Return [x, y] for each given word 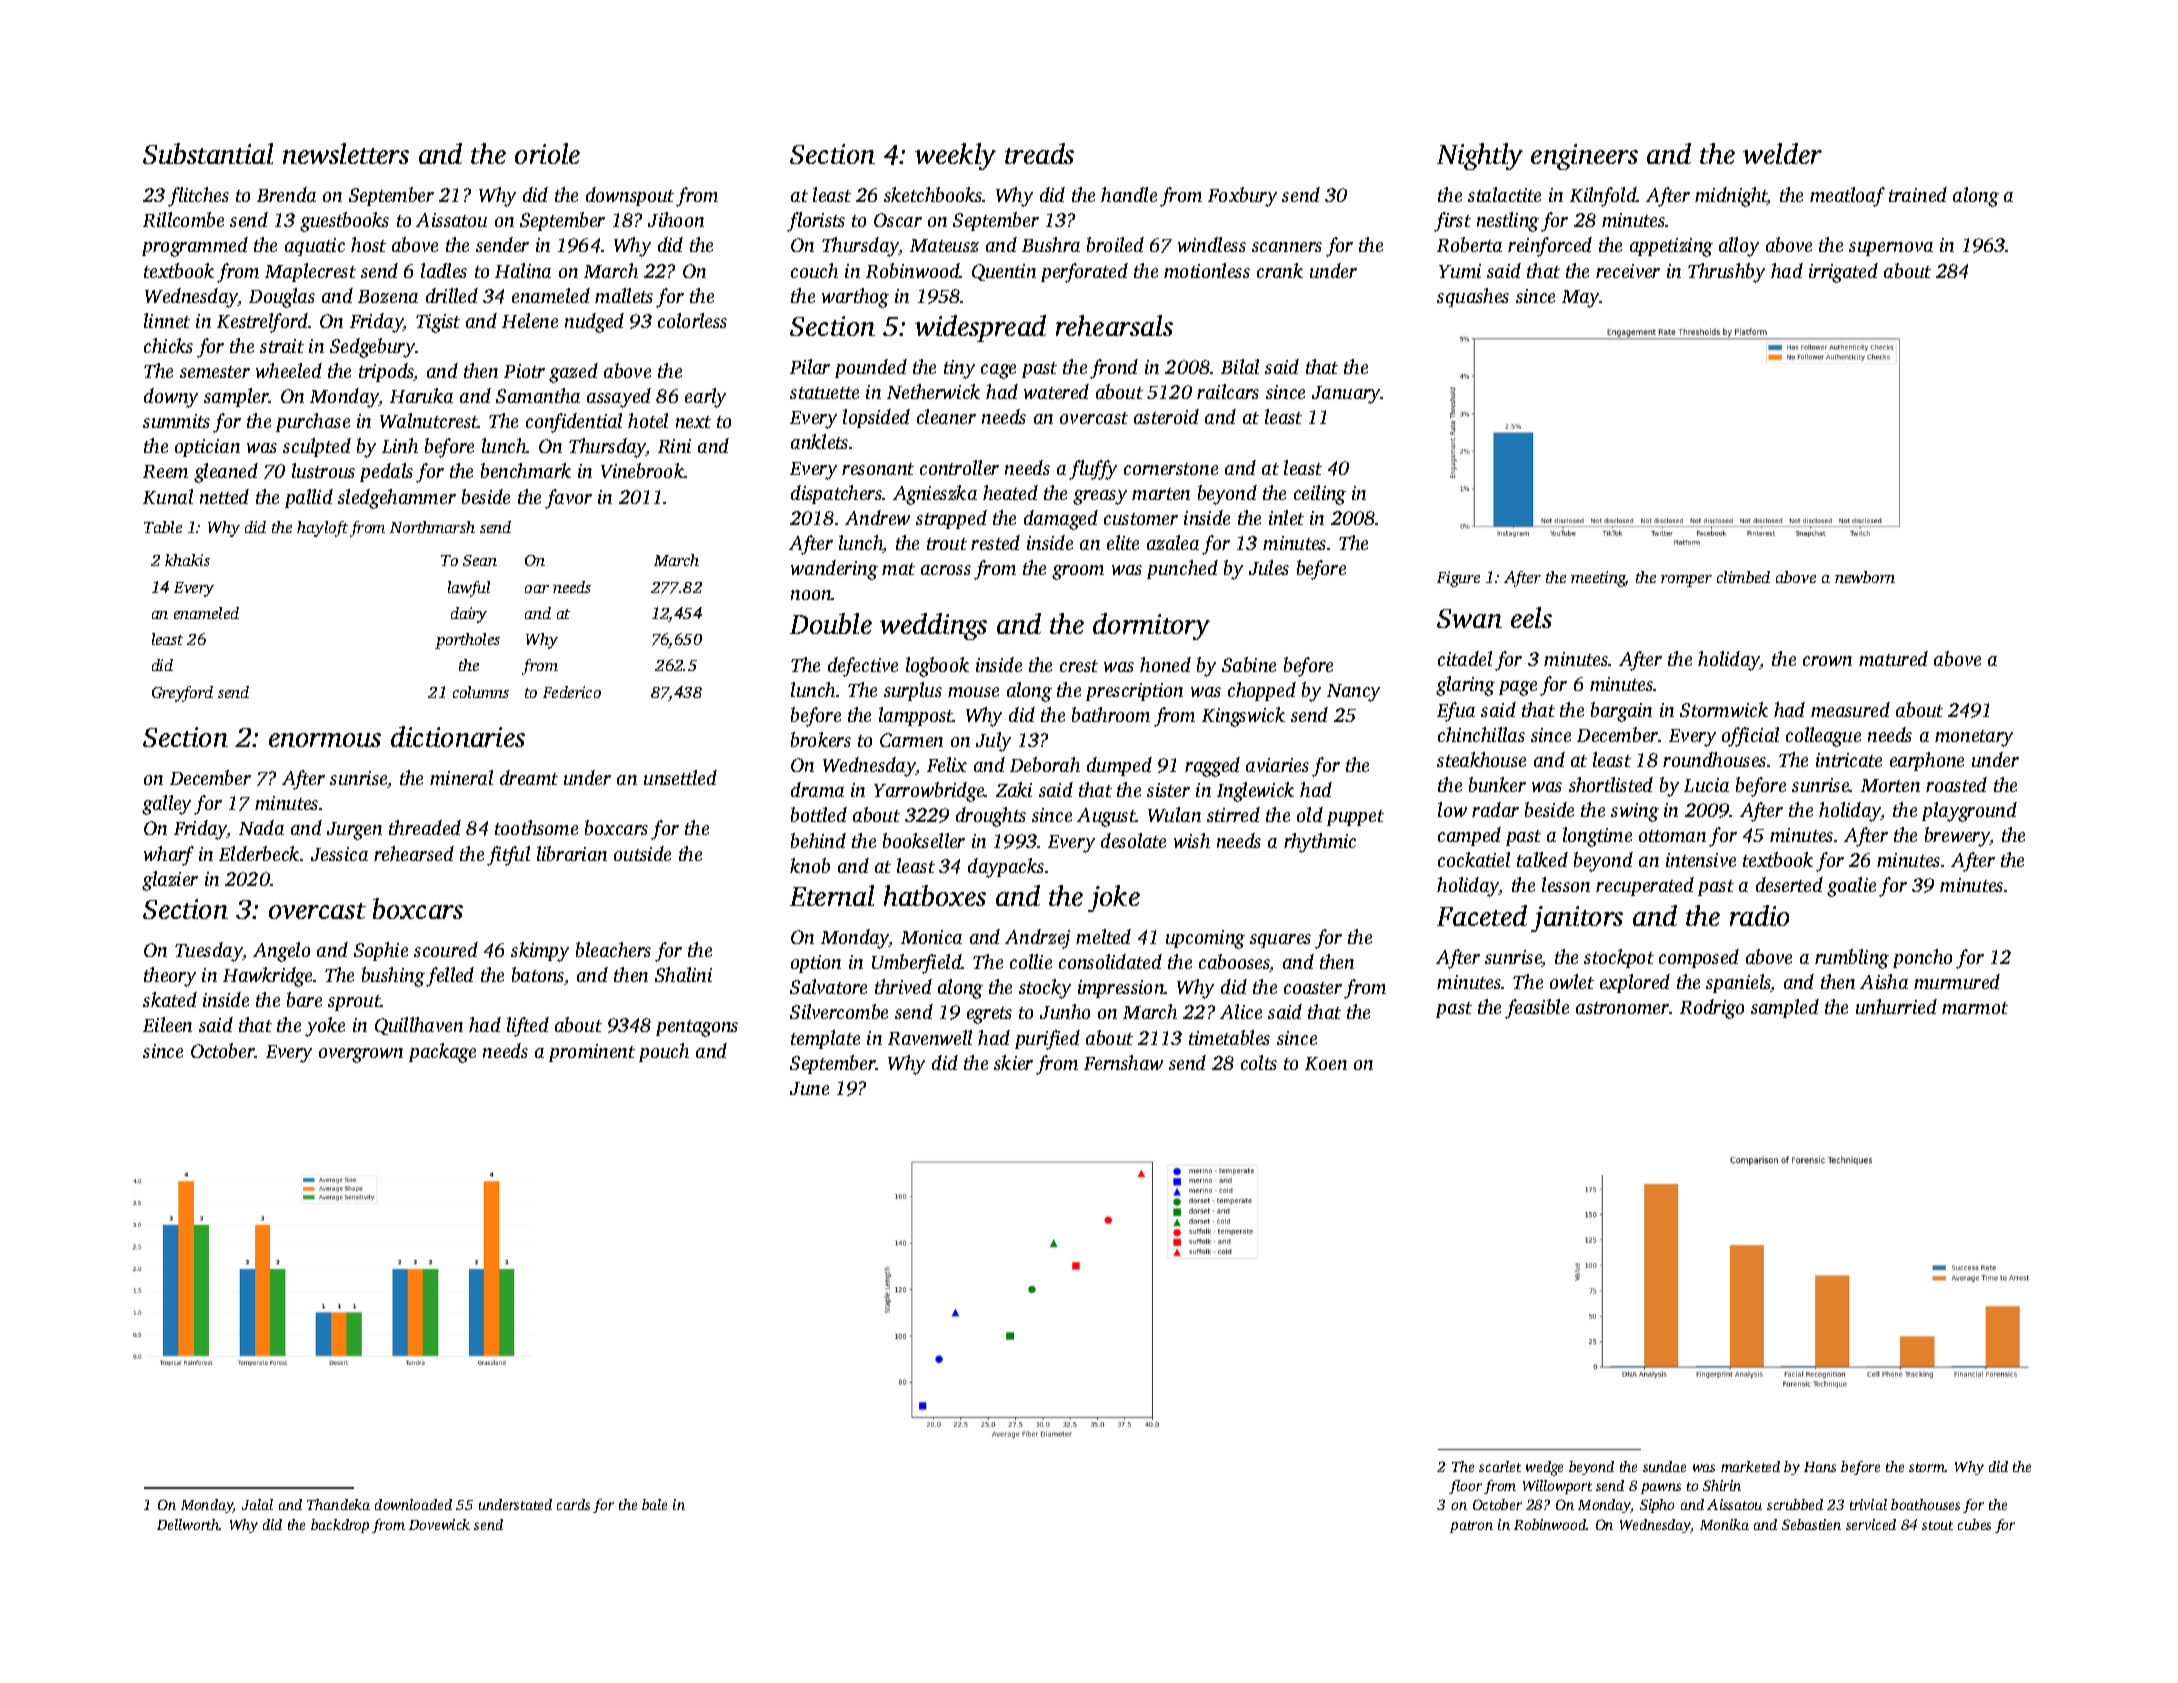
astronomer [1623, 1008]
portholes [467, 641]
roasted [1956, 784]
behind [818, 840]
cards [573, 1504]
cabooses [1234, 963]
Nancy [1353, 693]
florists [816, 222]
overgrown [361, 1055]
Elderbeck [259, 853]
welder [1782, 153]
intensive [1701, 860]
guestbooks [344, 222]
